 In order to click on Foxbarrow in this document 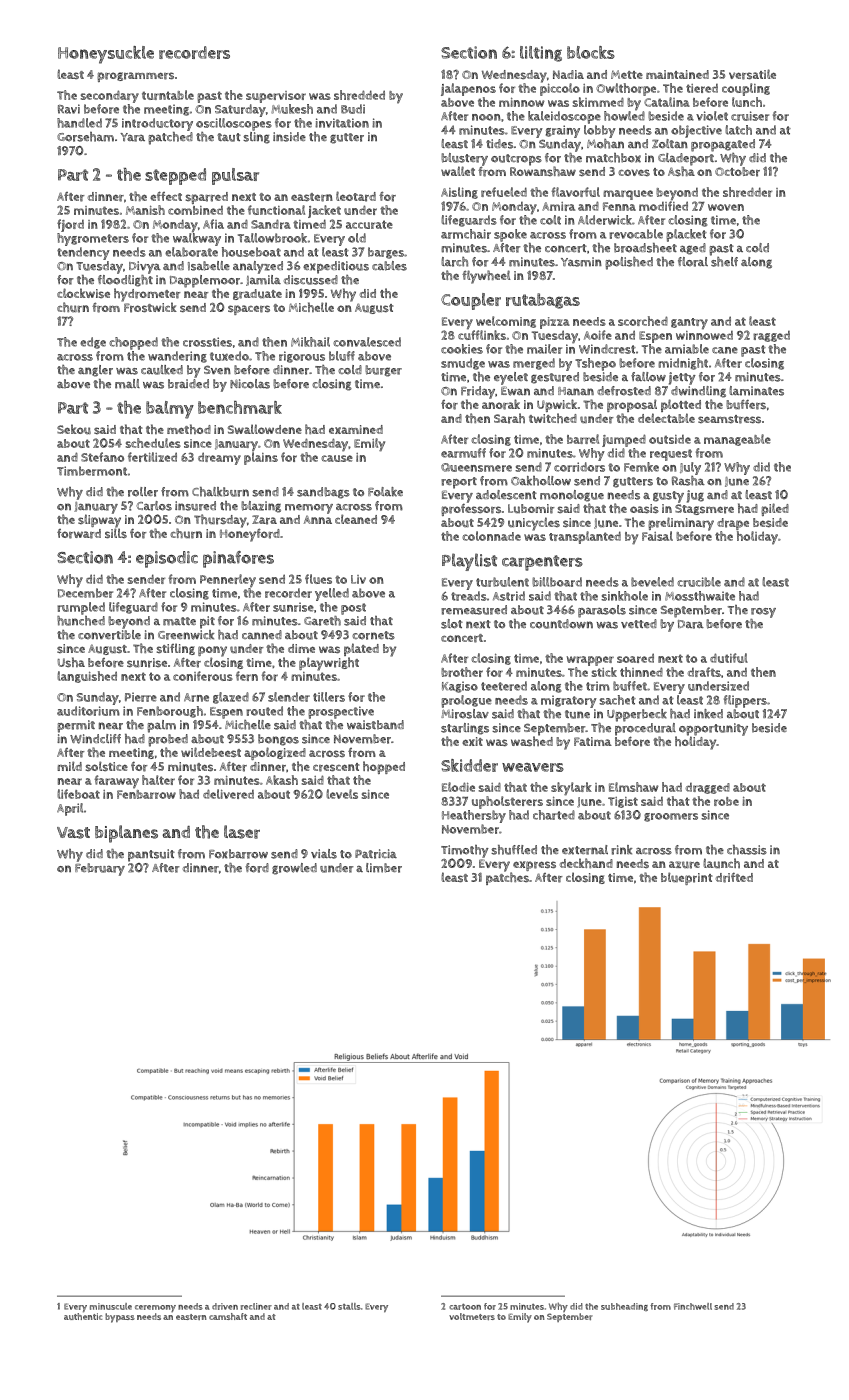, I will do `click(238, 854)`.
